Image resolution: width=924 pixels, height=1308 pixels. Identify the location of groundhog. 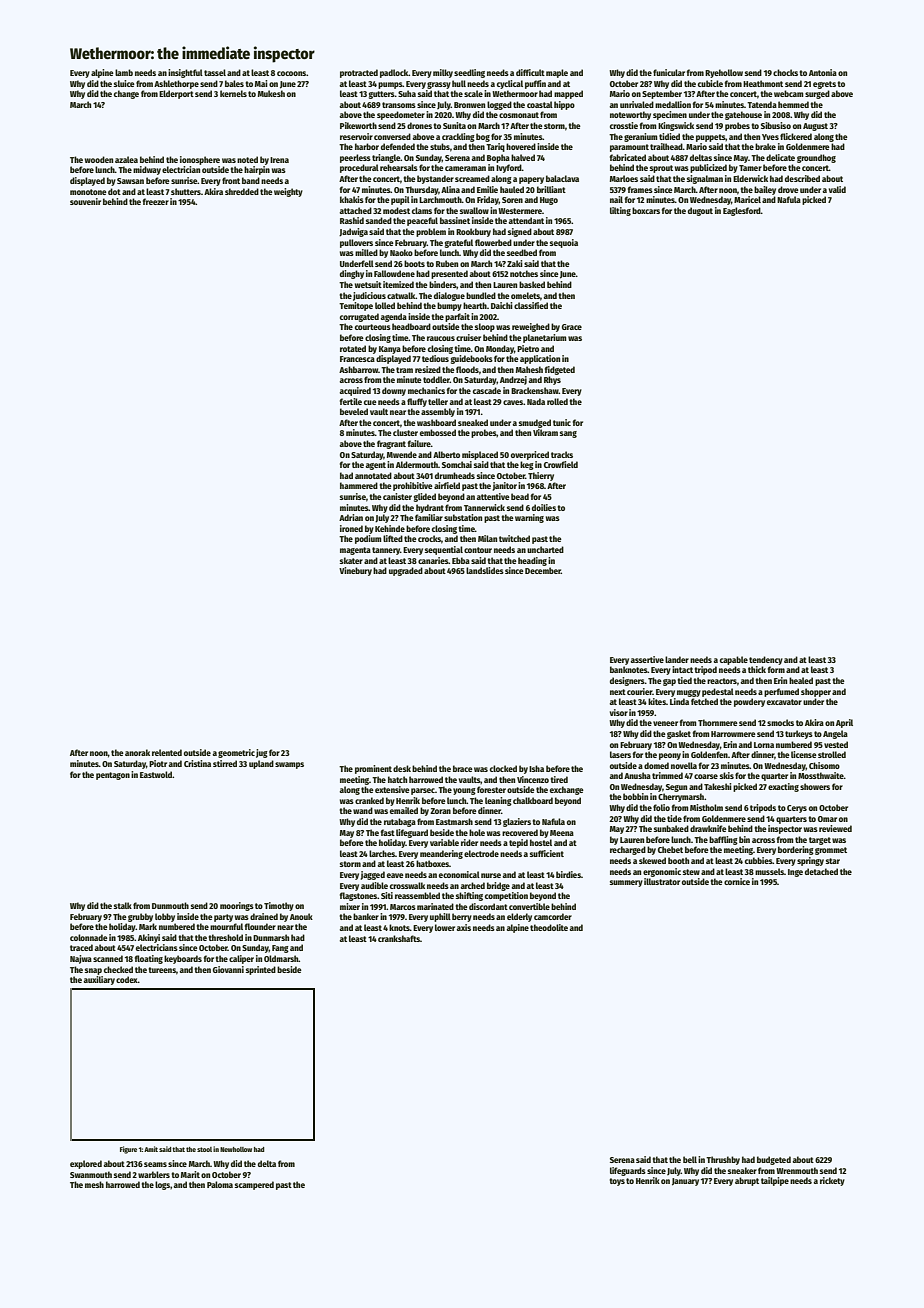
(816, 158).
